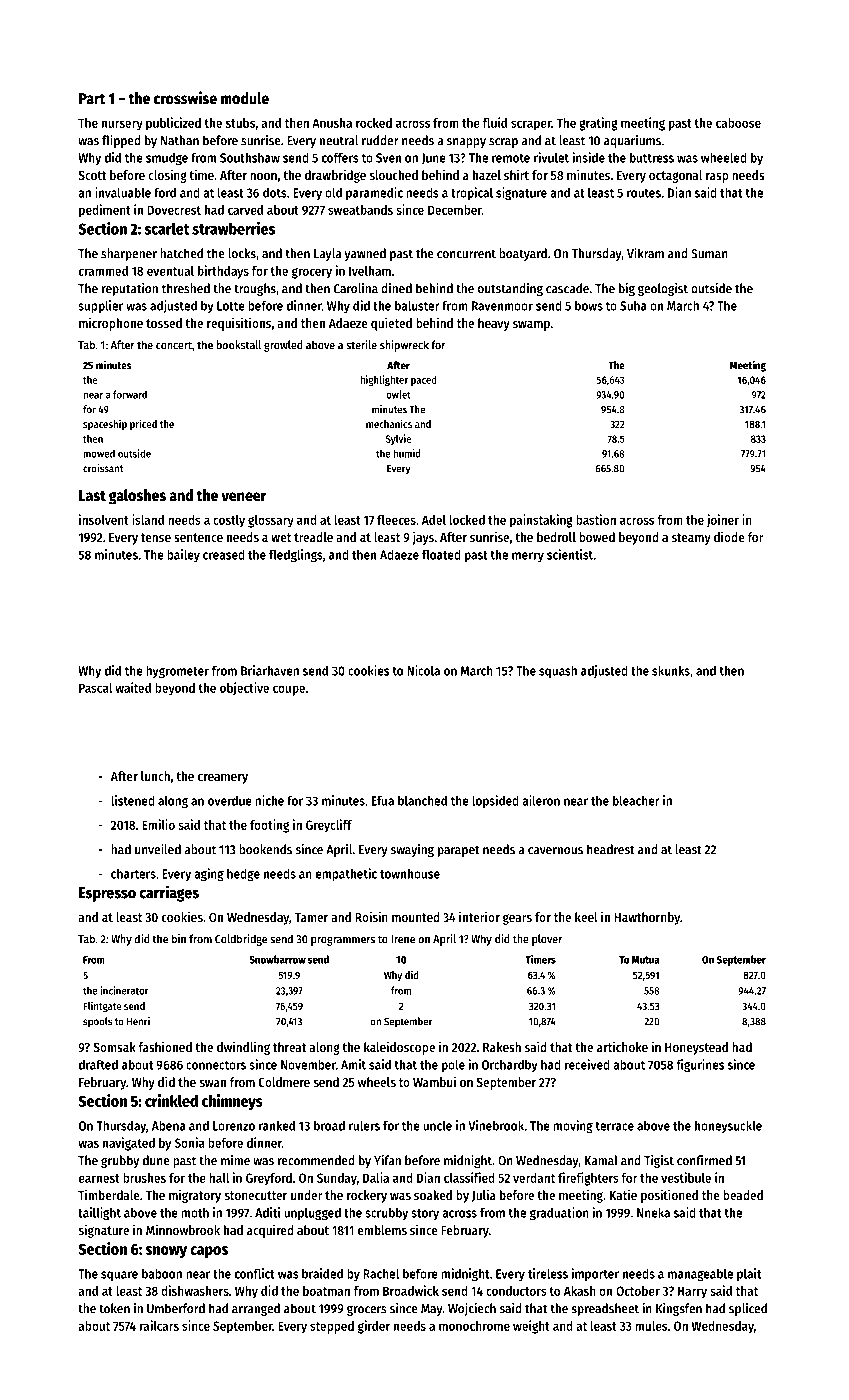 The width and height of the screenshot is (849, 1400). I want to click on niche, so click(269, 800).
